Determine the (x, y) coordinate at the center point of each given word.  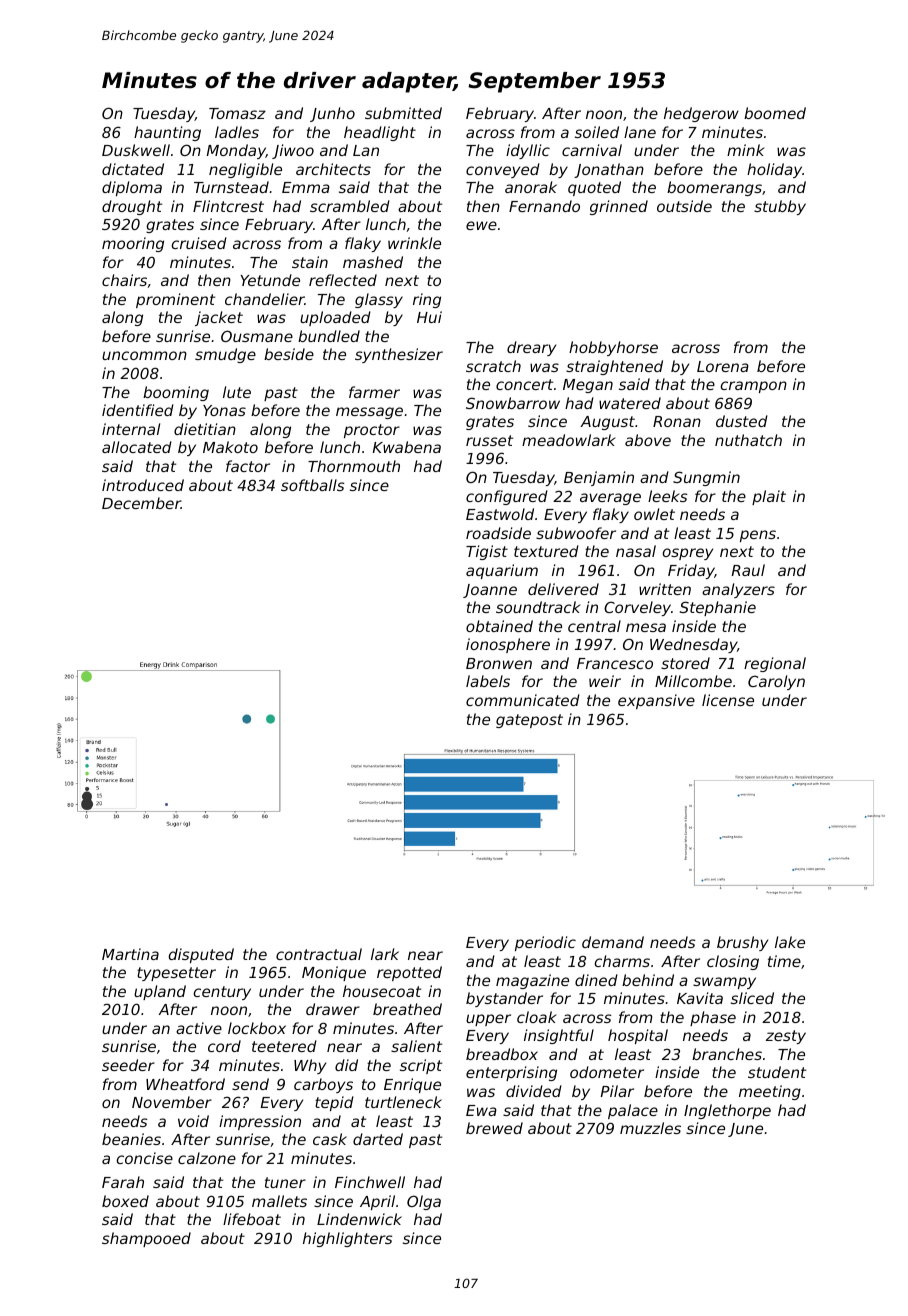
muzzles (650, 1128)
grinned (619, 207)
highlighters (347, 1239)
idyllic (528, 151)
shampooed (146, 1239)
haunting (167, 133)
